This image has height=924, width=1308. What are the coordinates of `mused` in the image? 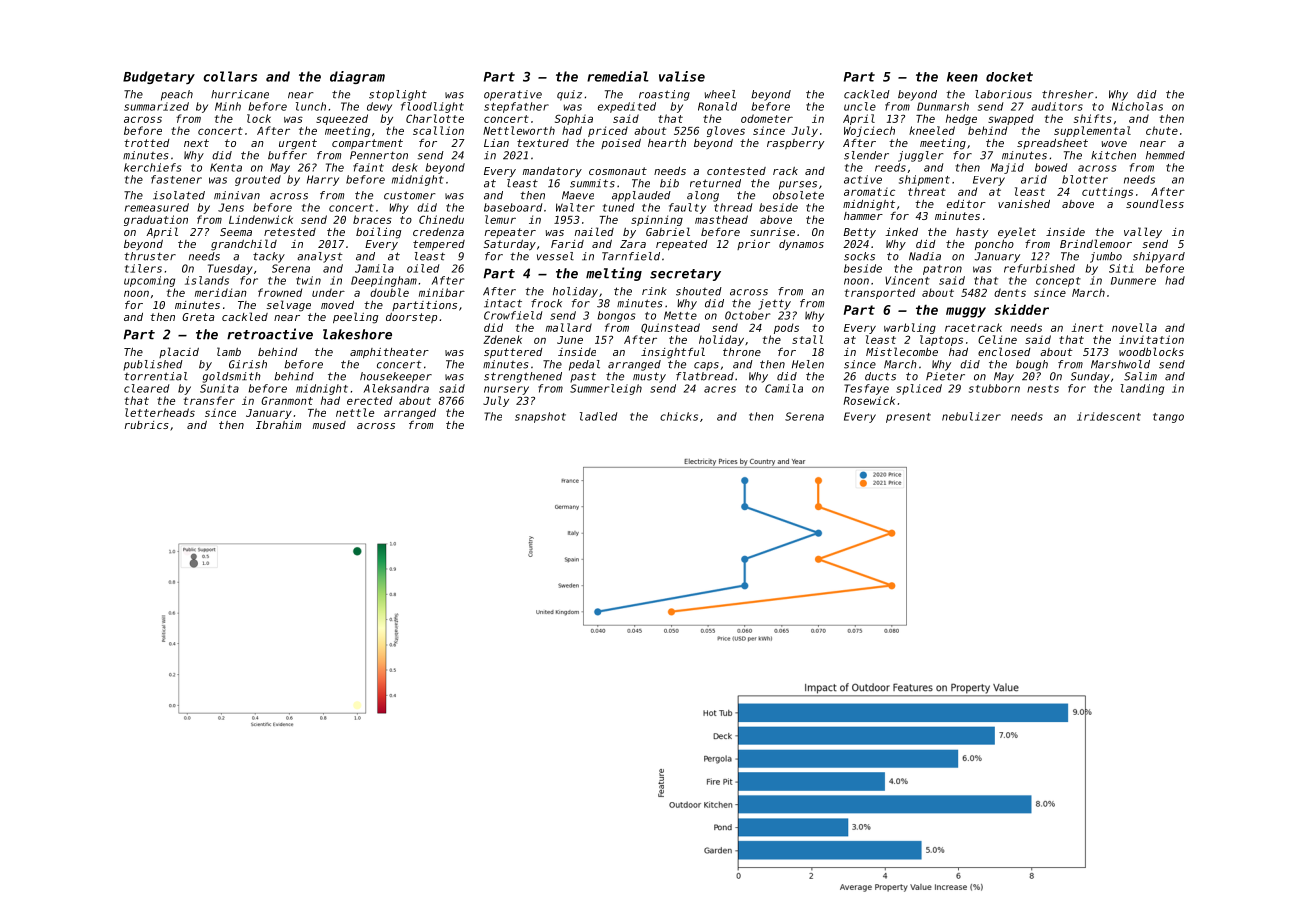 It's located at (329, 425).
